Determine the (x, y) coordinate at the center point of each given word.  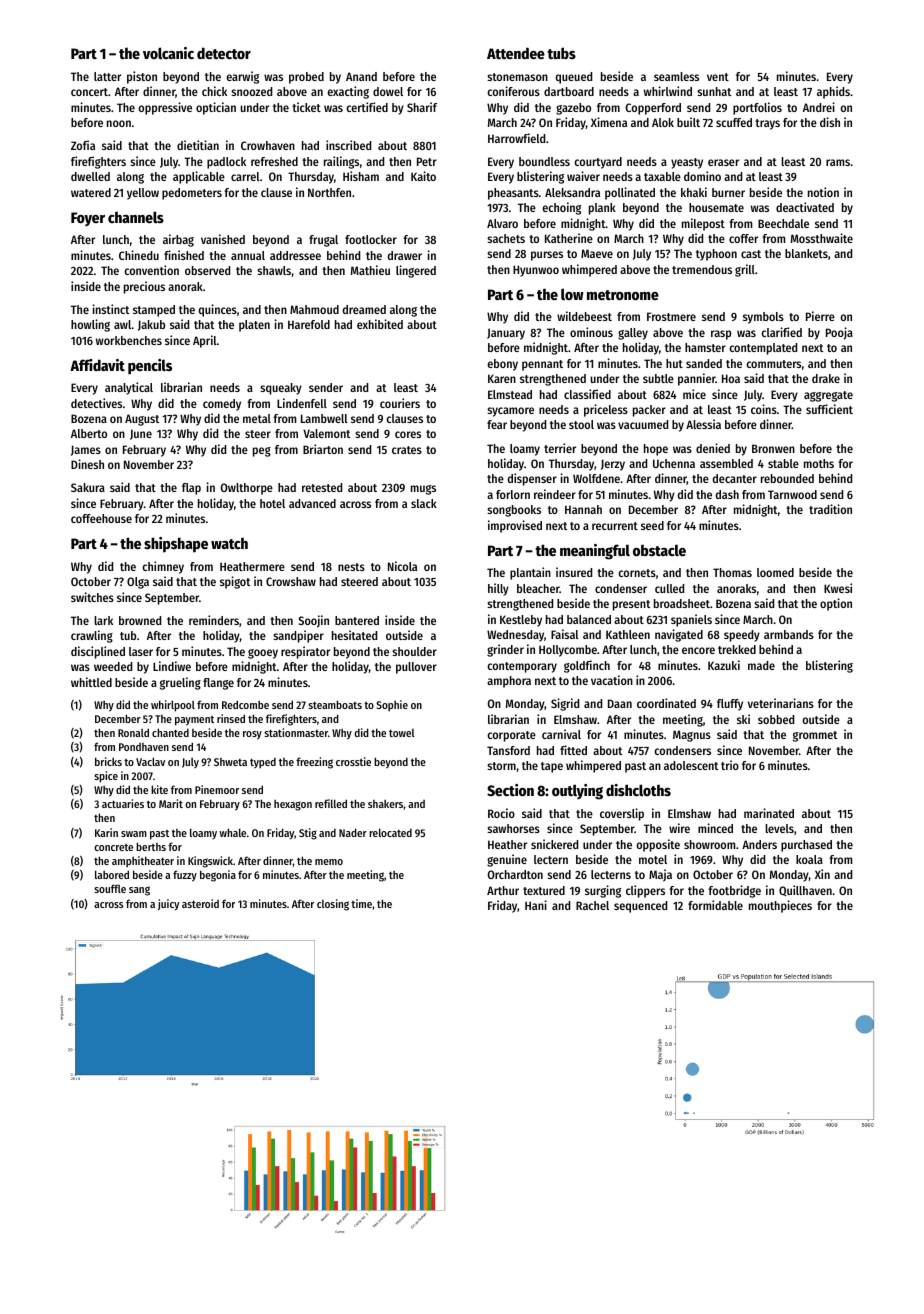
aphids (833, 92)
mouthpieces (780, 906)
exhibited (380, 324)
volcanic (168, 53)
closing (333, 905)
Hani (536, 905)
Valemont (326, 433)
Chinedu (139, 255)
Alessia (703, 424)
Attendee (516, 53)
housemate (716, 207)
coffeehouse (101, 518)
